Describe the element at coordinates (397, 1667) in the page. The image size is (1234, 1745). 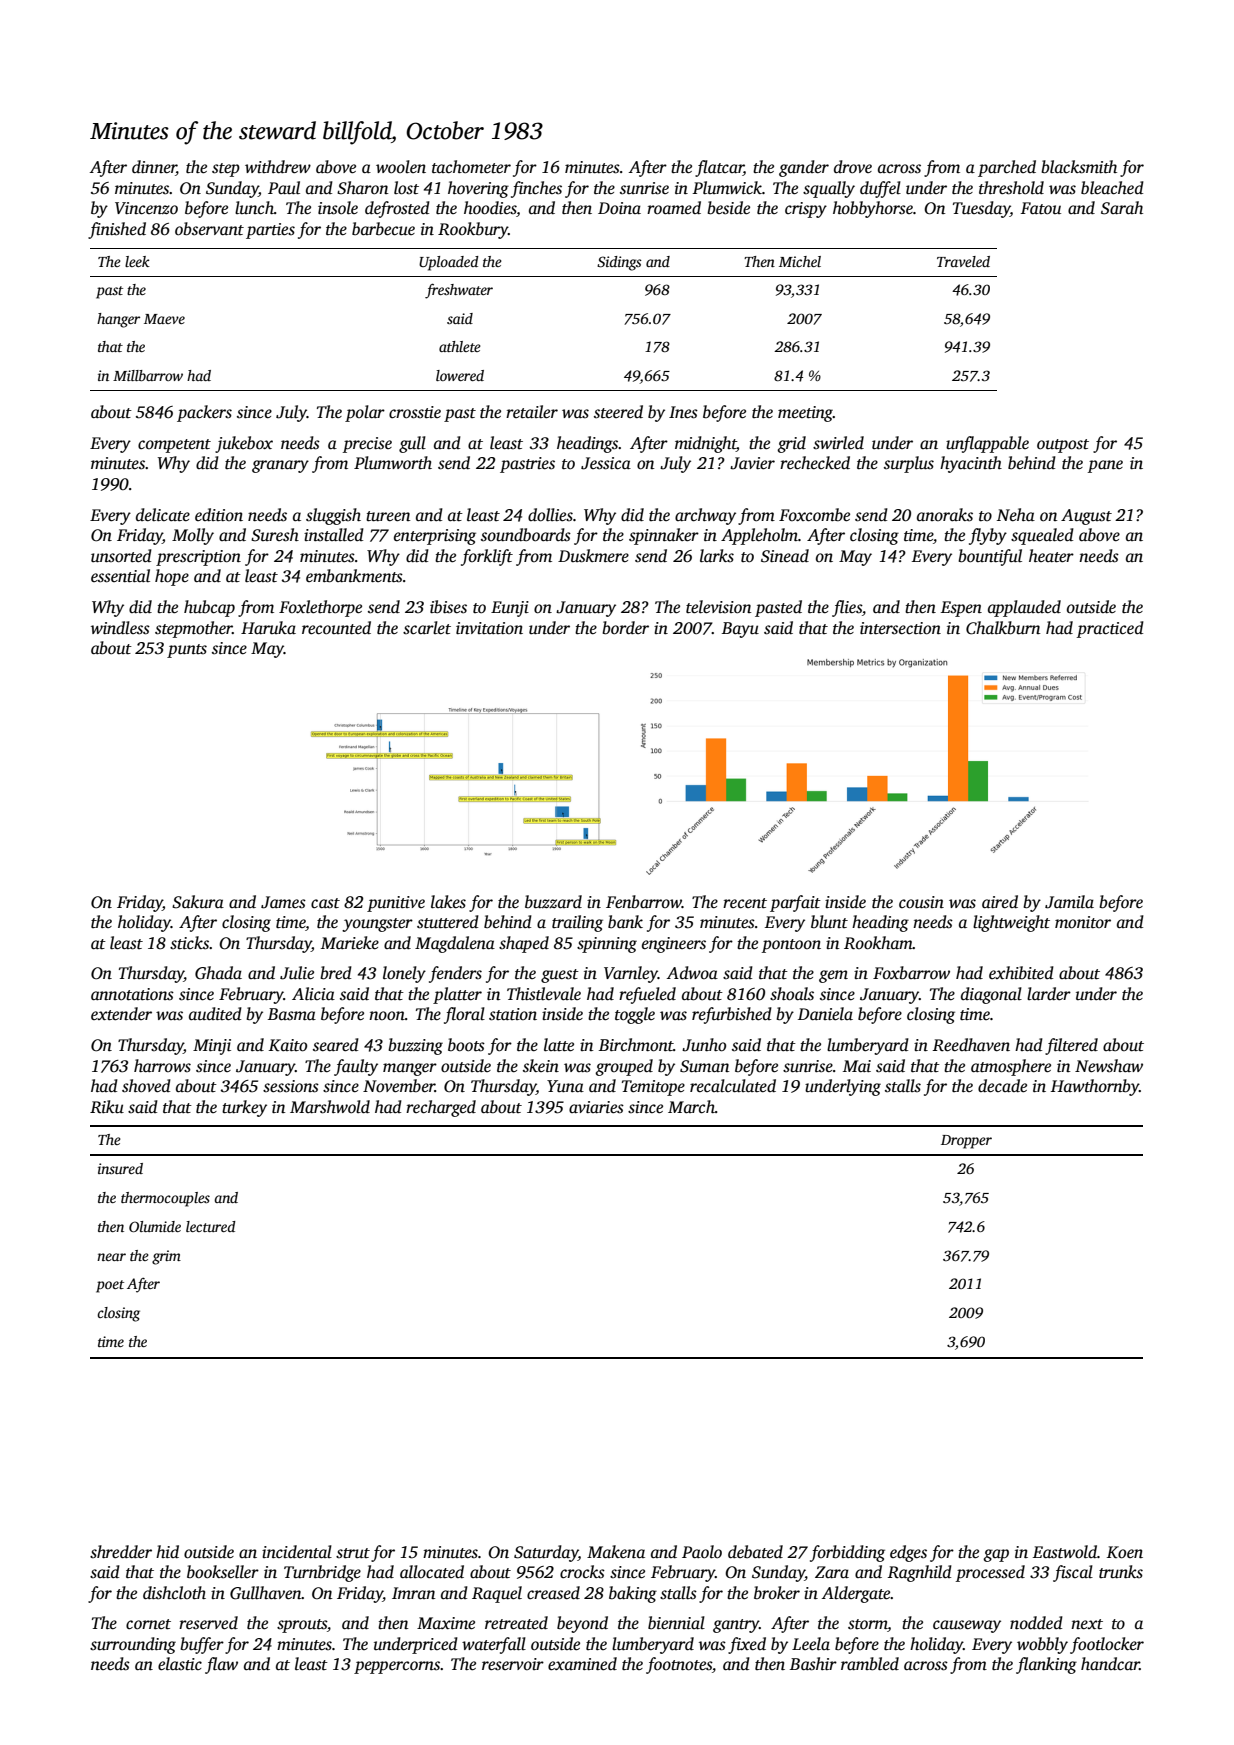
I see `peppercorns` at that location.
